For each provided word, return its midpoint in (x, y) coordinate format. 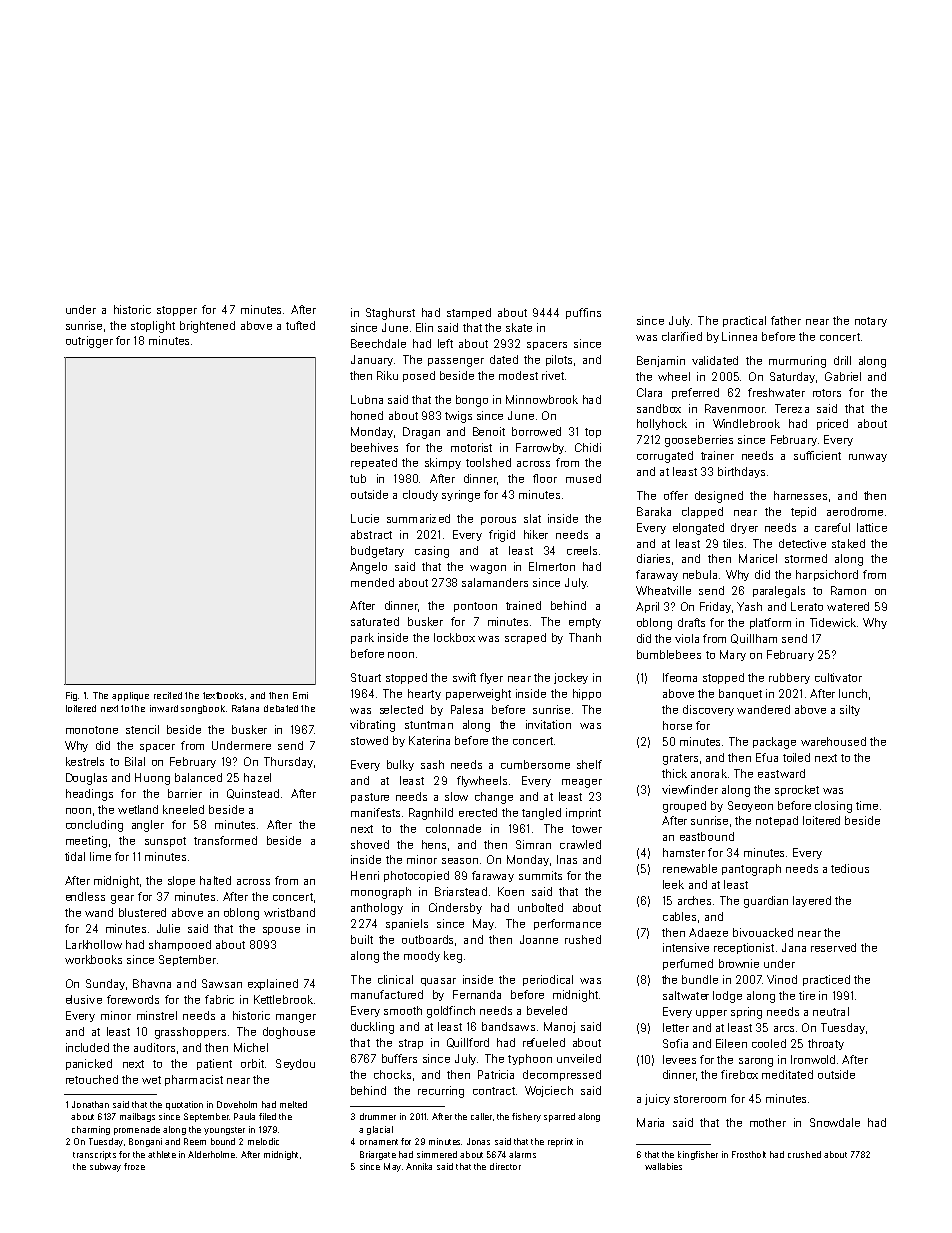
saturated (375, 621)
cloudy (420, 495)
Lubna (367, 399)
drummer (378, 1116)
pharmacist (194, 1080)
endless (85, 896)
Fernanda (477, 994)
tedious (850, 868)
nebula (700, 574)
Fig (71, 696)
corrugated (665, 457)
